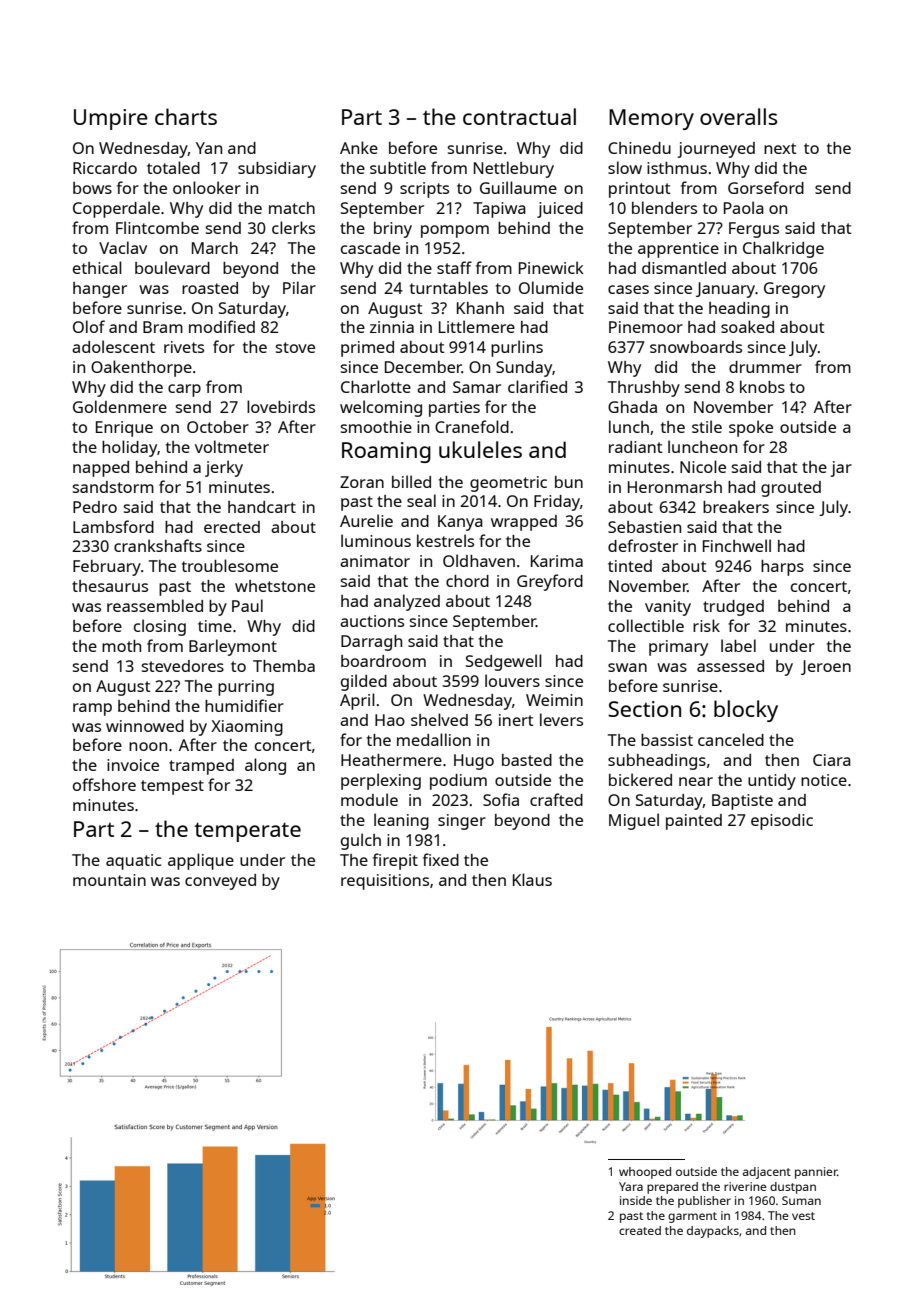 The width and height of the screenshot is (924, 1308). What do you see at coordinates (694, 822) in the screenshot?
I see `painted` at bounding box center [694, 822].
